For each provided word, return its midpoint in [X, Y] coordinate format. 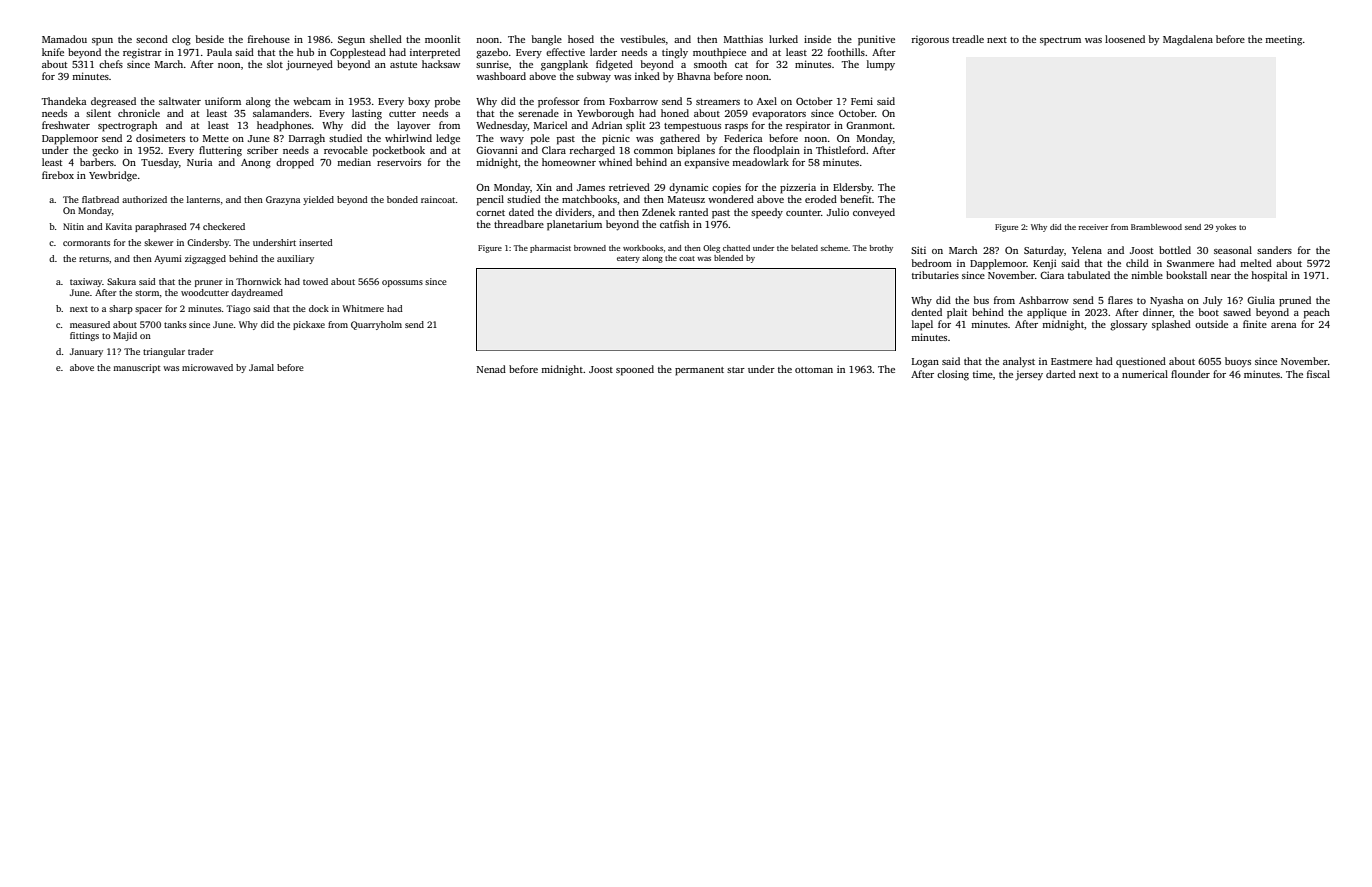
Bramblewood [1156, 227]
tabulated [1089, 275]
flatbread [100, 199]
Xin [544, 187]
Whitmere [363, 308]
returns [94, 259]
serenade [538, 113]
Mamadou [64, 39]
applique [1047, 313]
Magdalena [1188, 40]
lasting [367, 114]
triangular [164, 352]
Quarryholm [376, 325]
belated [804, 248]
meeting [1283, 40]
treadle [968, 39]
